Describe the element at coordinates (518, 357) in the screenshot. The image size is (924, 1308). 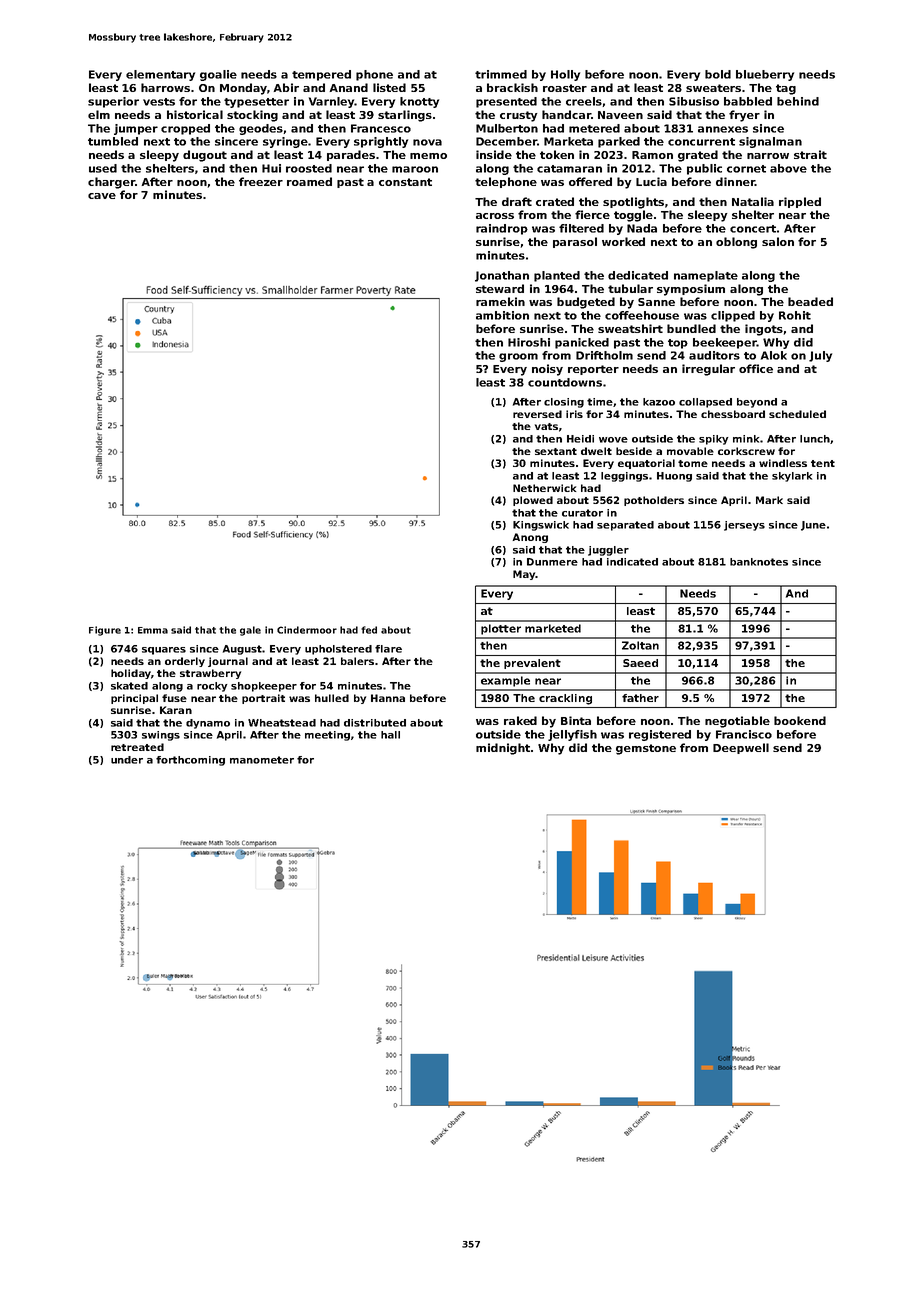
I see `groom` at that location.
